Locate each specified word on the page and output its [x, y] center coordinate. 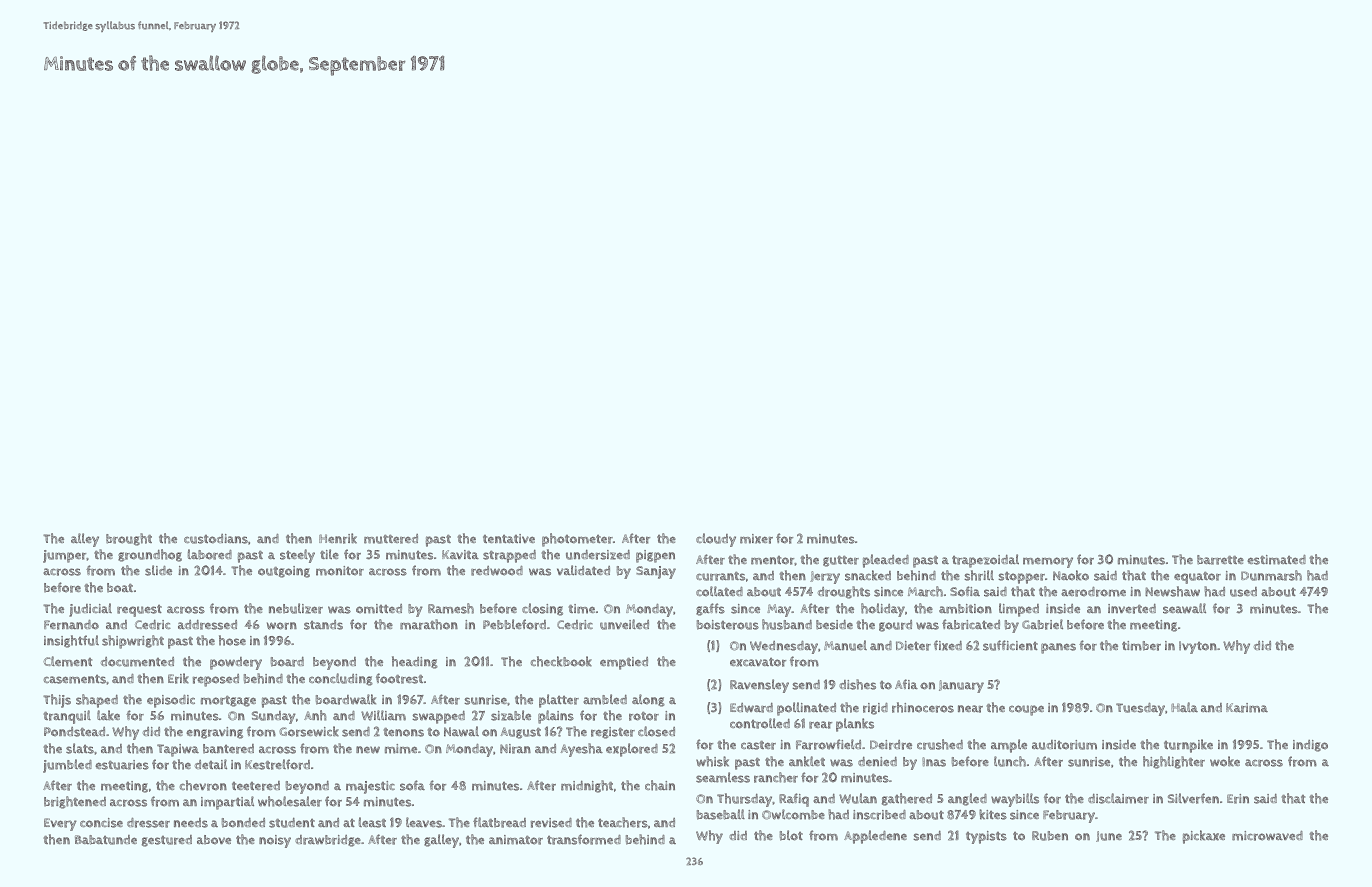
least [372, 822]
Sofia [965, 591]
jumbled [67, 766]
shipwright [133, 642]
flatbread [499, 822]
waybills [1015, 800]
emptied [624, 663]
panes [1058, 648]
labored [210, 554]
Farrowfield [828, 744]
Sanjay [656, 572]
